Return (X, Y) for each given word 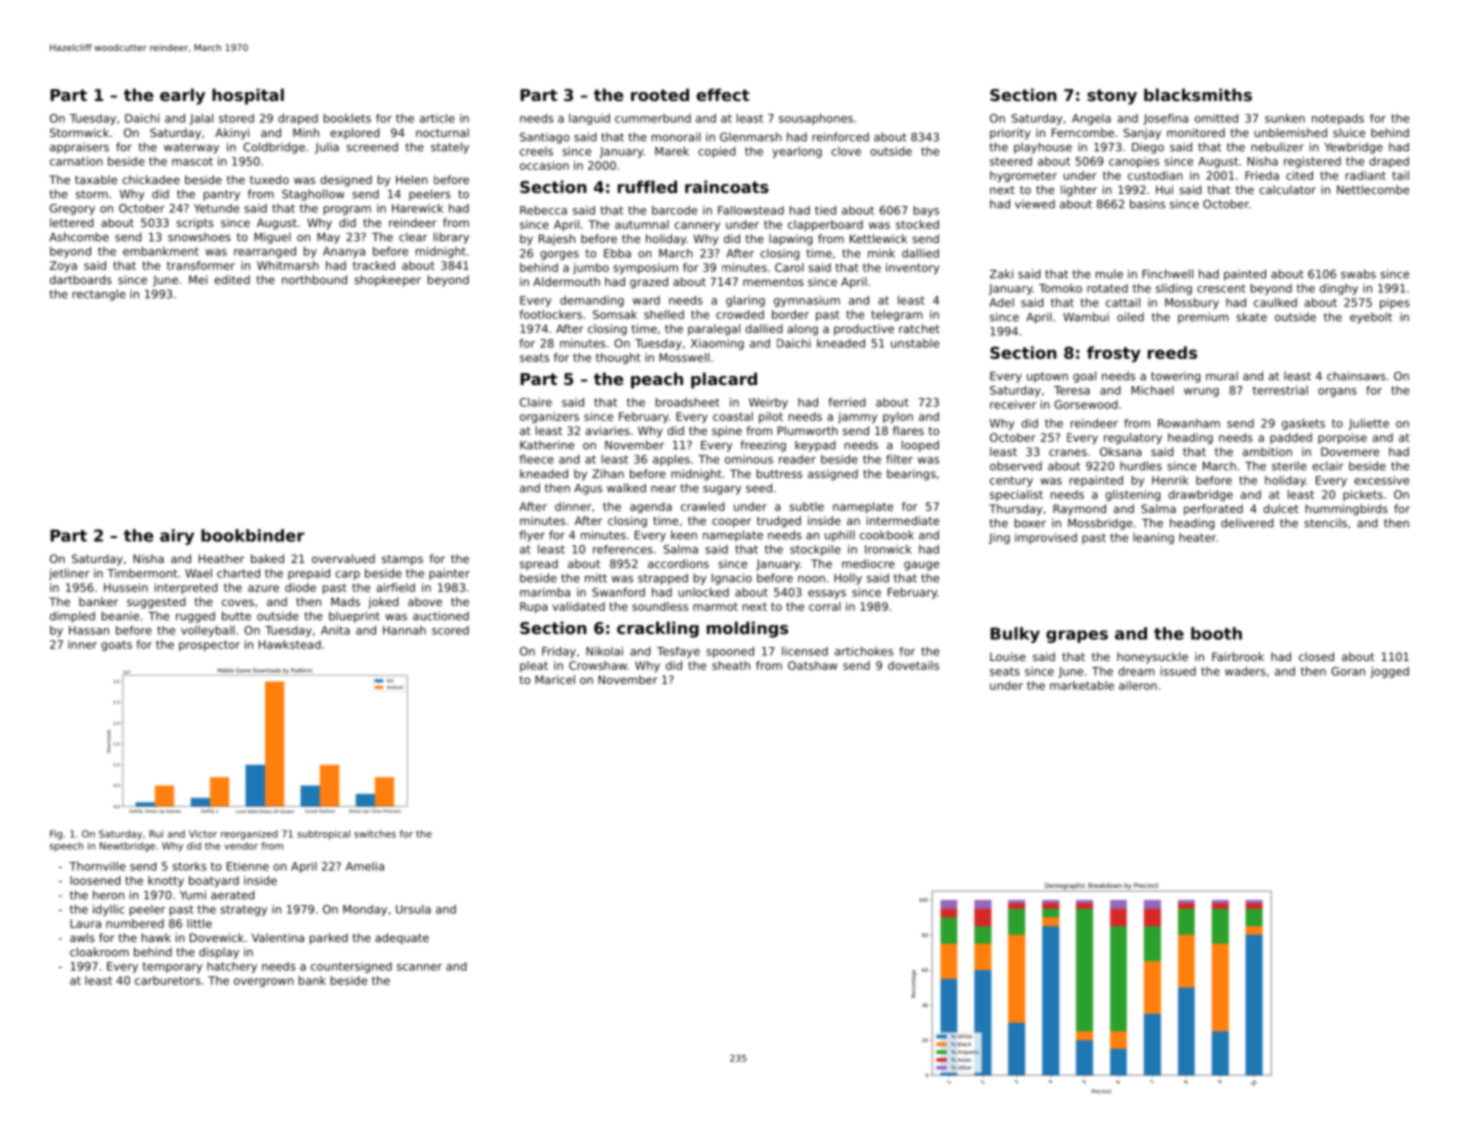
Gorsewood (1086, 404)
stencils (1325, 523)
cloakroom (99, 952)
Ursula (413, 909)
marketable (1082, 685)
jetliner (69, 574)
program (347, 210)
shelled (664, 314)
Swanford (618, 592)
